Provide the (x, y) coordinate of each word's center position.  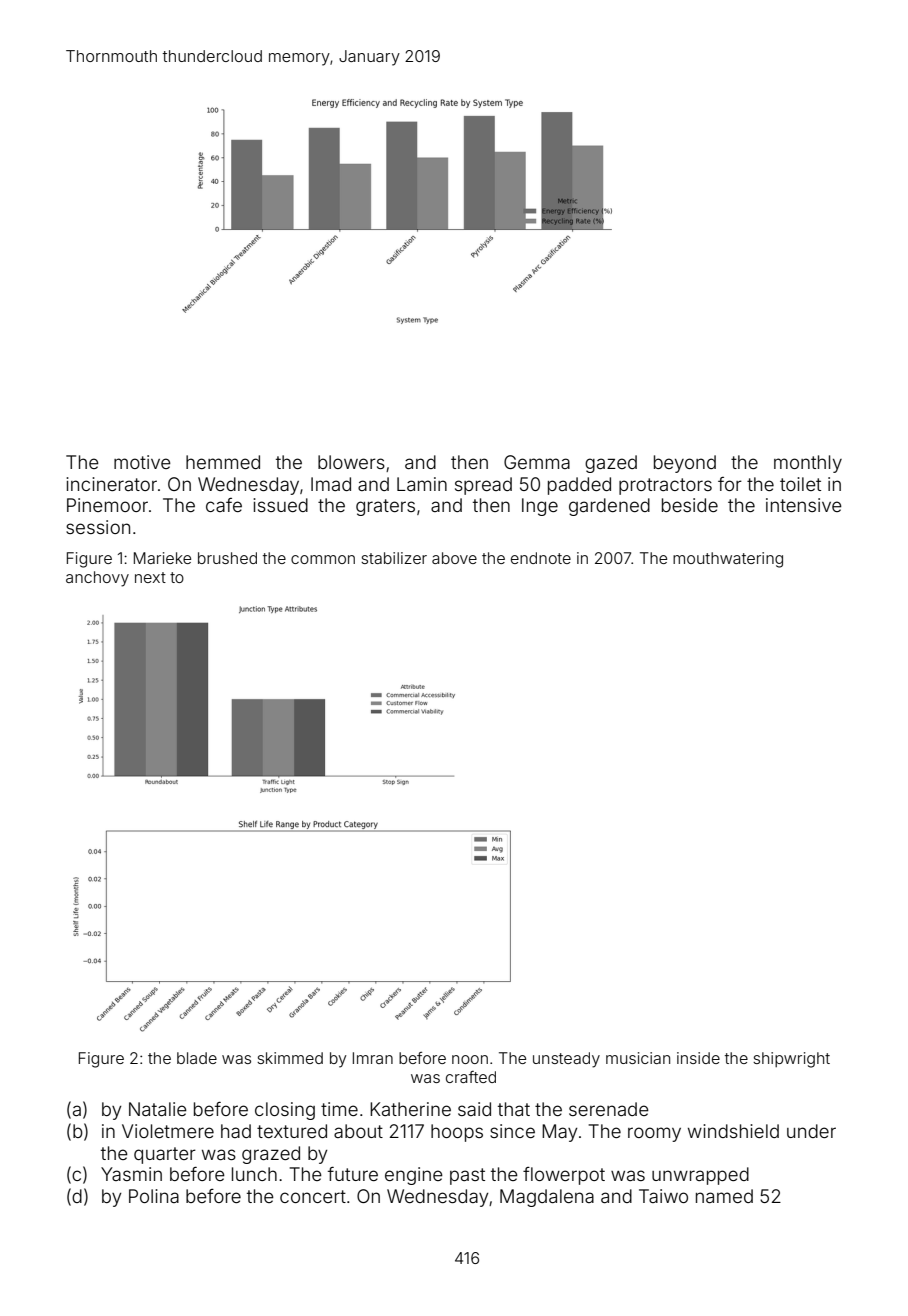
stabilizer (394, 558)
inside (698, 1058)
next (150, 577)
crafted (471, 1077)
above (454, 558)
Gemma (537, 462)
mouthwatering (728, 560)
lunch (254, 1174)
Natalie (158, 1109)
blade (197, 1058)
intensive (804, 505)
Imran (373, 1058)
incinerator (111, 484)
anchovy (97, 579)
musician (638, 1058)
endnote (541, 558)
